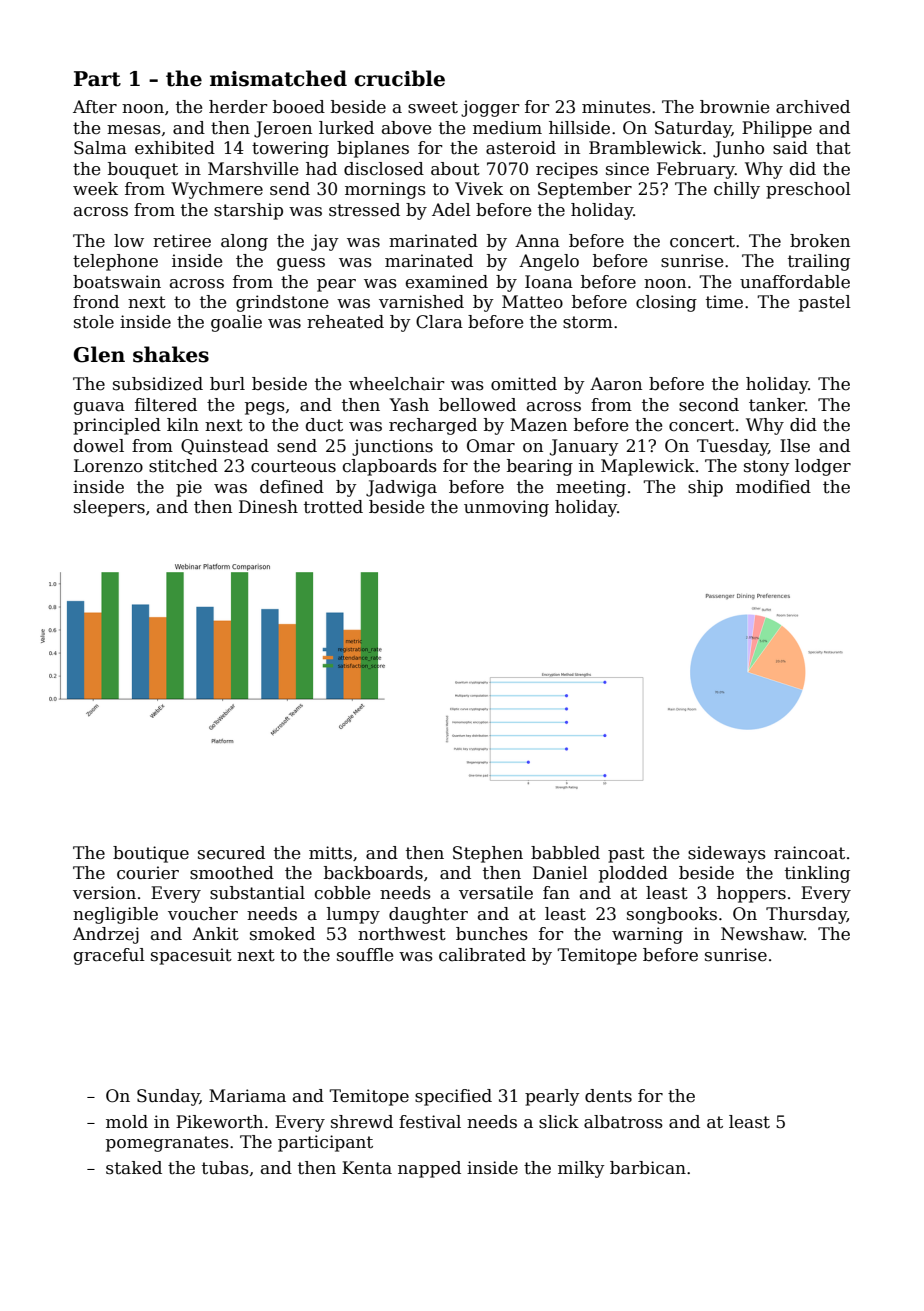  What do you see at coordinates (421, 302) in the screenshot?
I see `varnished` at bounding box center [421, 302].
